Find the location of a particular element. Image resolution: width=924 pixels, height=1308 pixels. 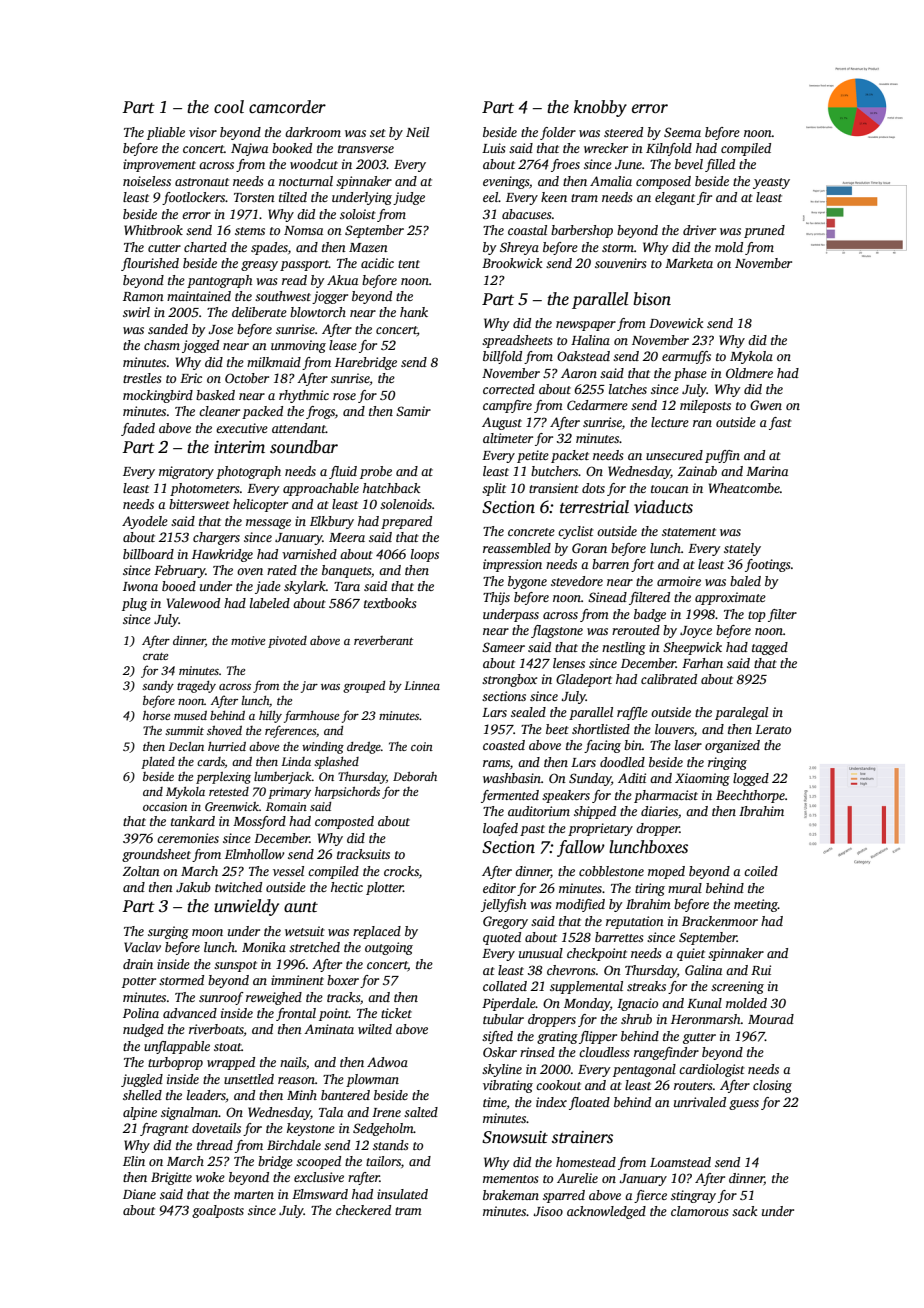

Neil is located at coordinates (417, 132).
